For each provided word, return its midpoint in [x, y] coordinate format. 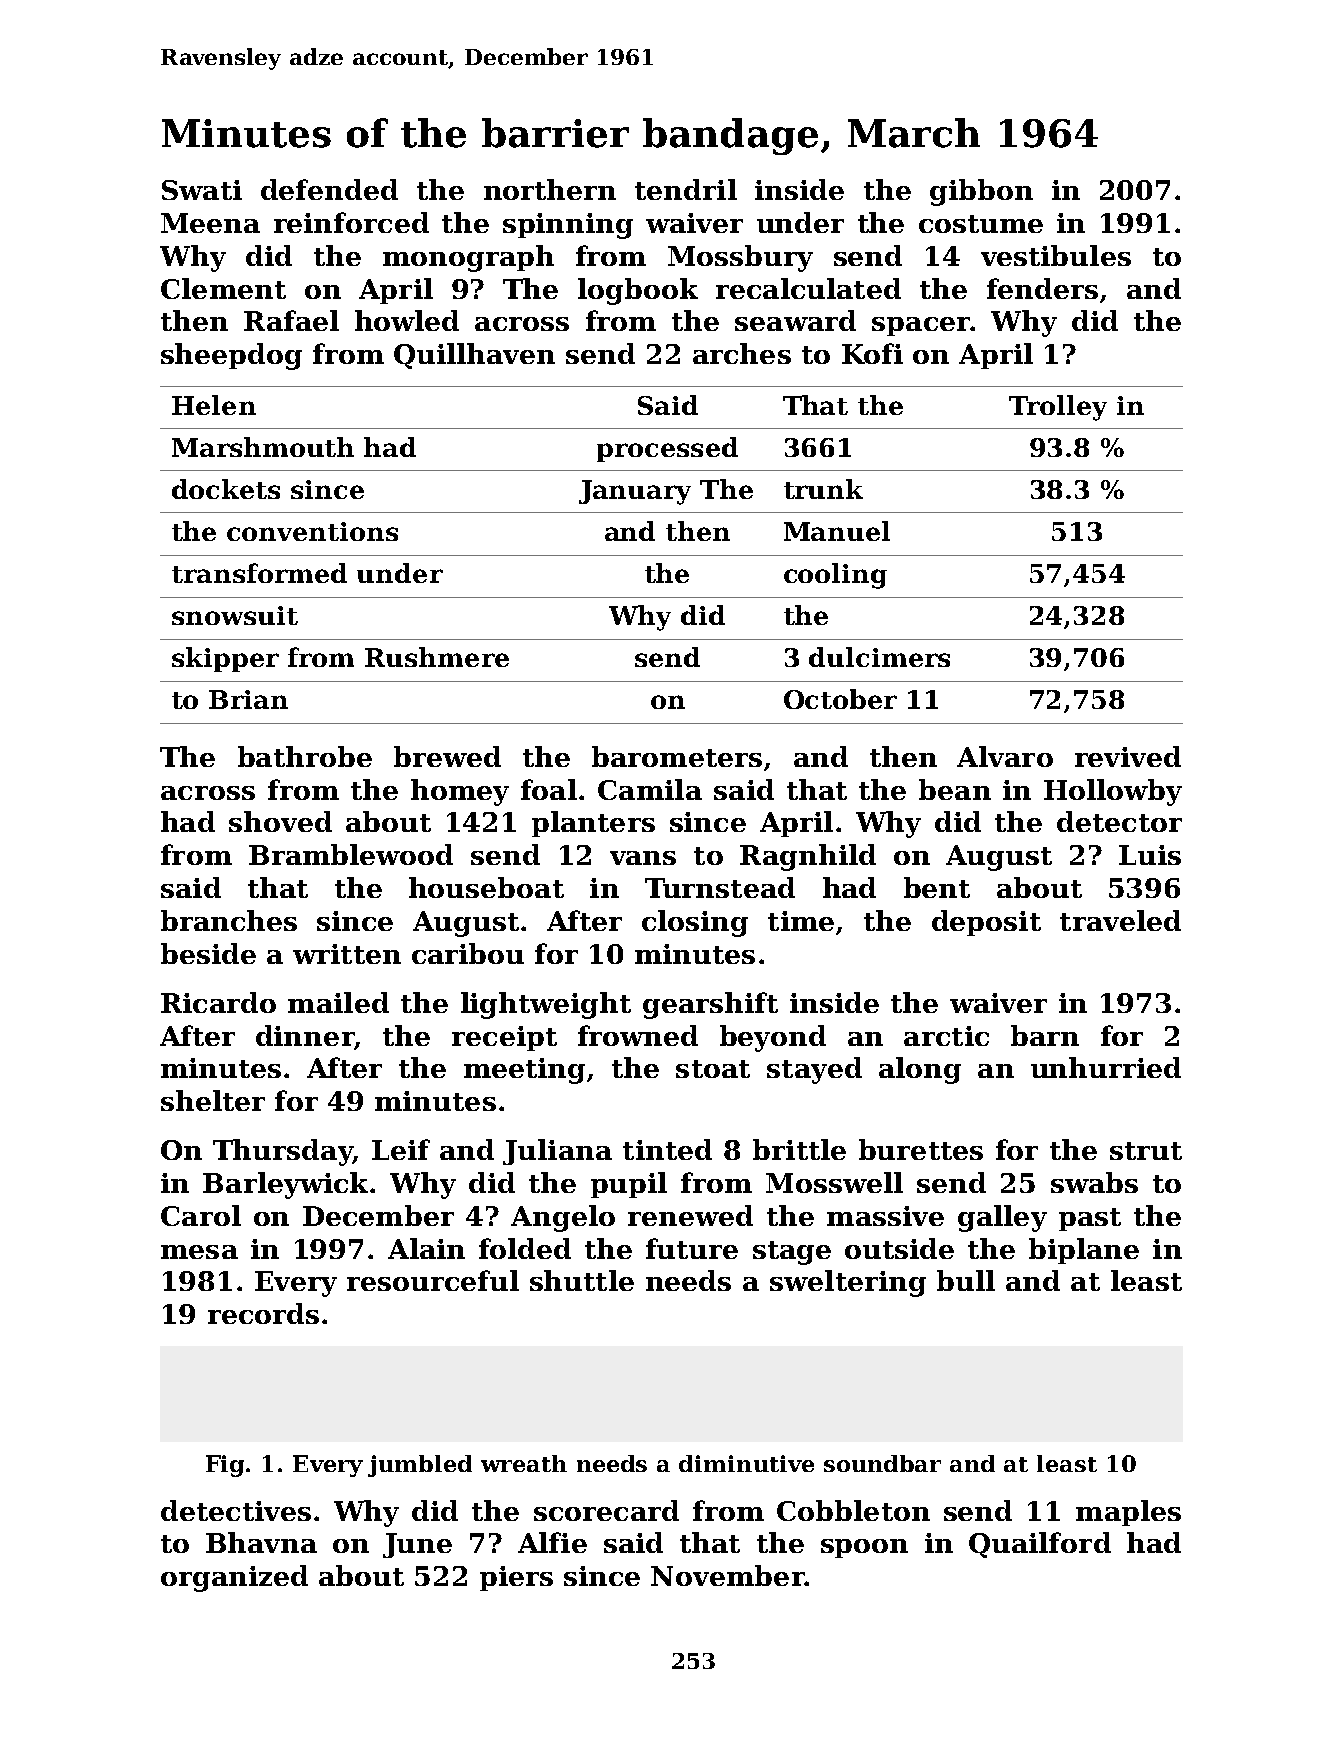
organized [234, 1578]
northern [550, 189]
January [635, 492]
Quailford [1040, 1545]
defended [329, 189]
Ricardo [218, 1002]
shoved [280, 821]
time [801, 921]
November [728, 1575]
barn [1045, 1035]
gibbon [981, 192]
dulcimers [879, 657]
